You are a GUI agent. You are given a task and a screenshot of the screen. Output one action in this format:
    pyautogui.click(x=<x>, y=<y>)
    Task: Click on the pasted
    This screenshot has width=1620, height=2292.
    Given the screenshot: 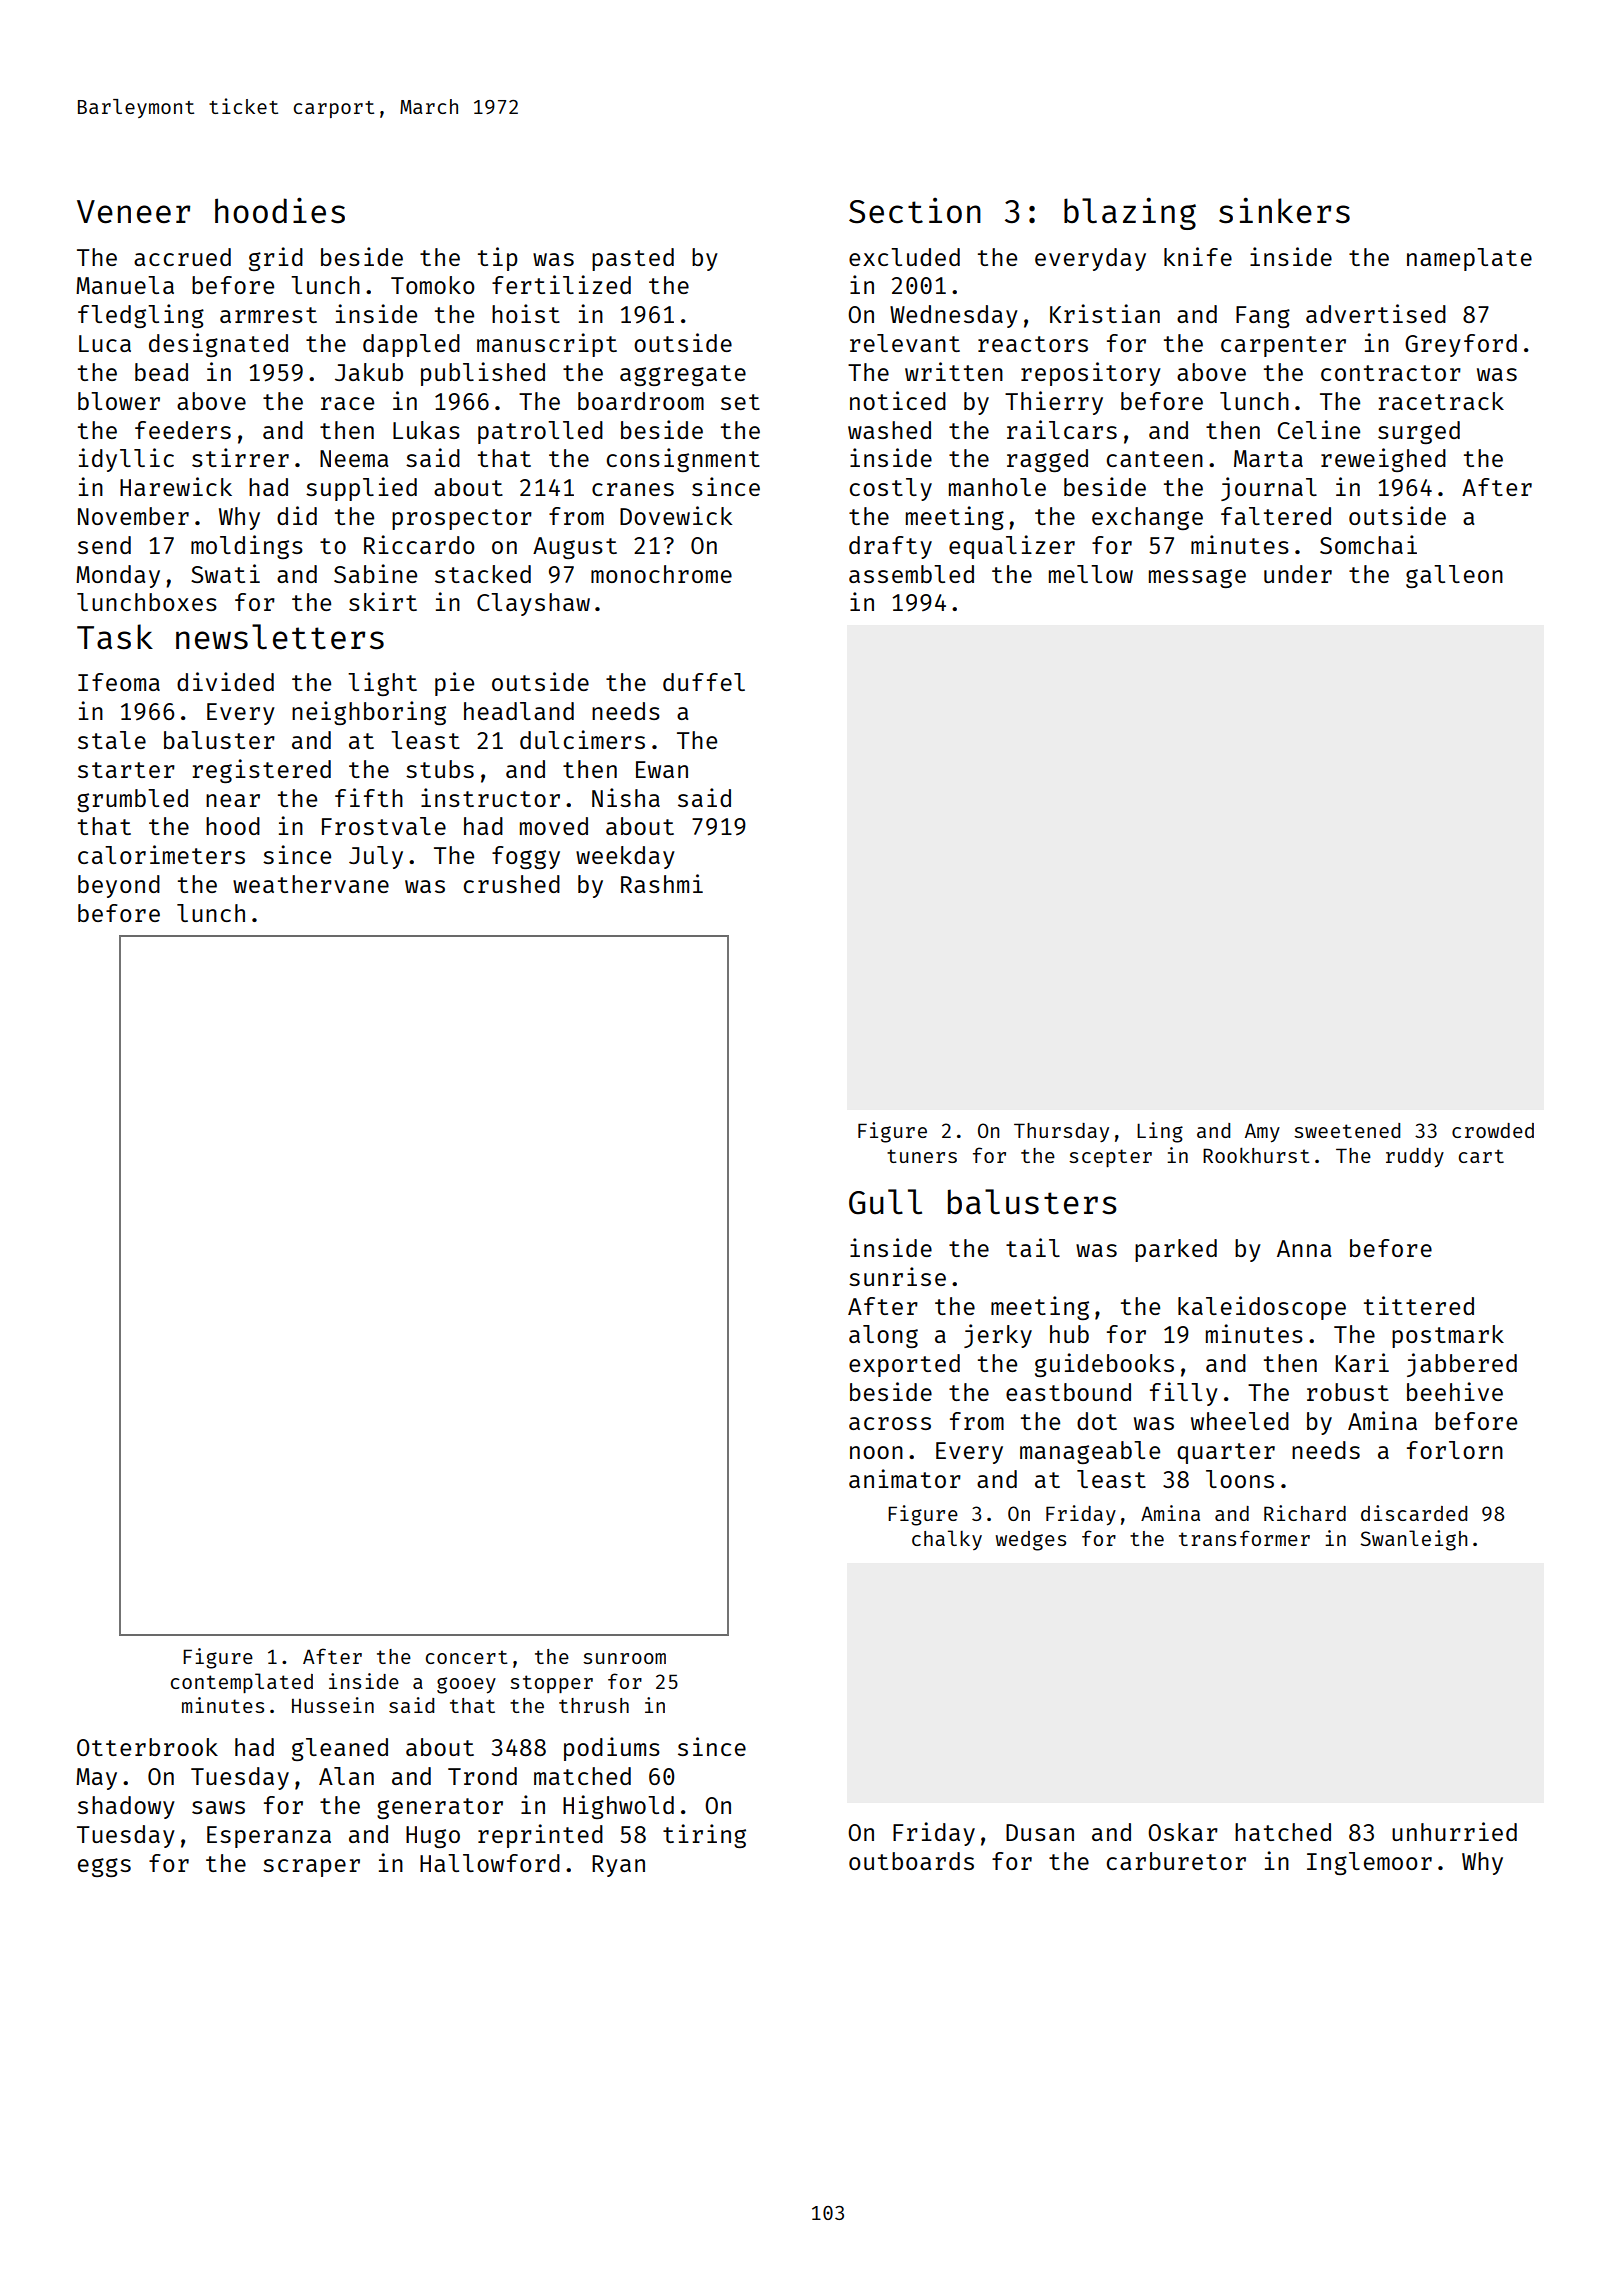 What is the action you would take?
    pyautogui.click(x=633, y=259)
